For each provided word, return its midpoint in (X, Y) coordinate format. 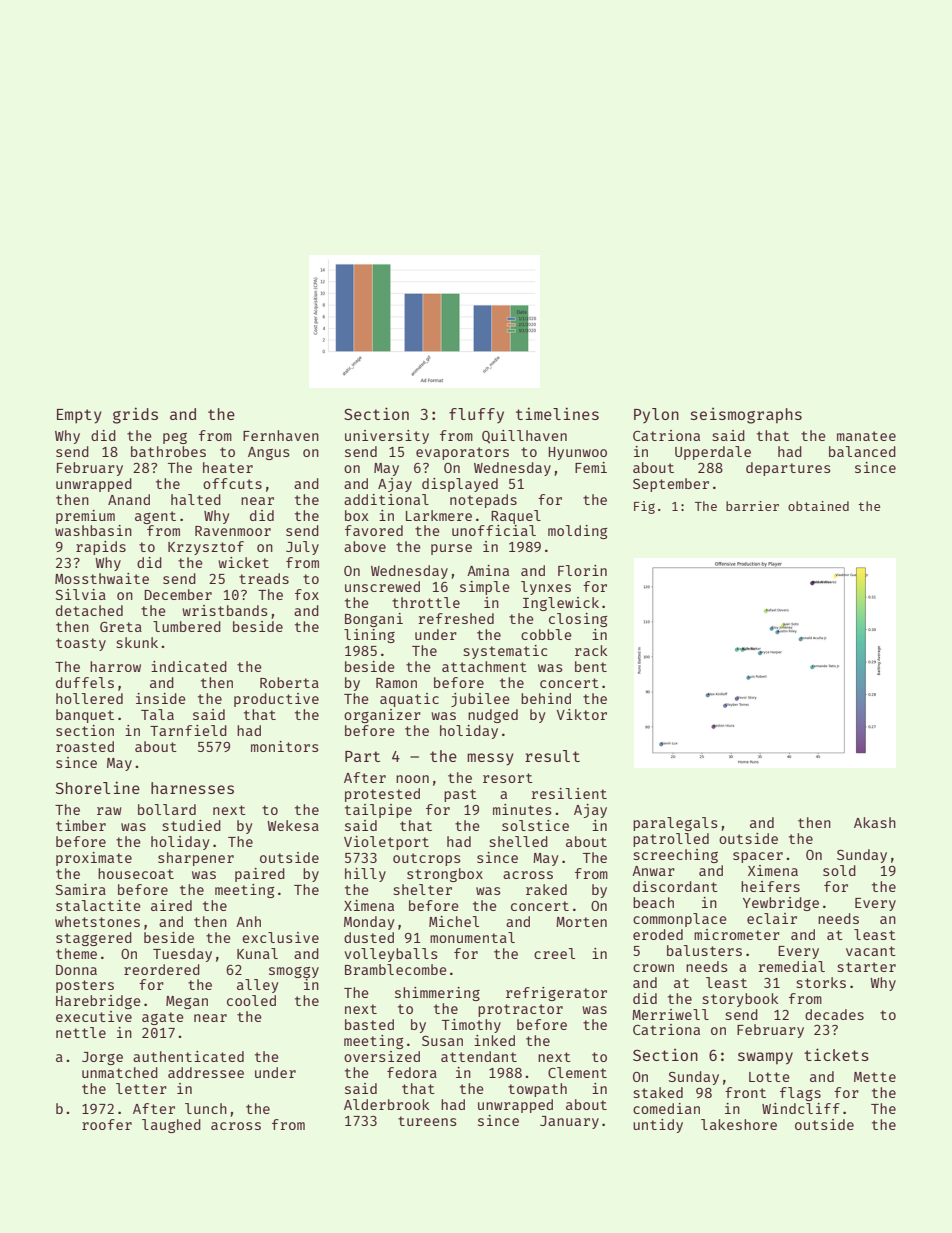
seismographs (746, 416)
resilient (569, 793)
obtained (818, 506)
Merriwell (670, 1014)
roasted (85, 746)
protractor (520, 1010)
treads (264, 578)
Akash (875, 822)
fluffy (476, 415)
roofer (107, 1124)
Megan (187, 1002)
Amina (488, 570)
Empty (79, 416)
